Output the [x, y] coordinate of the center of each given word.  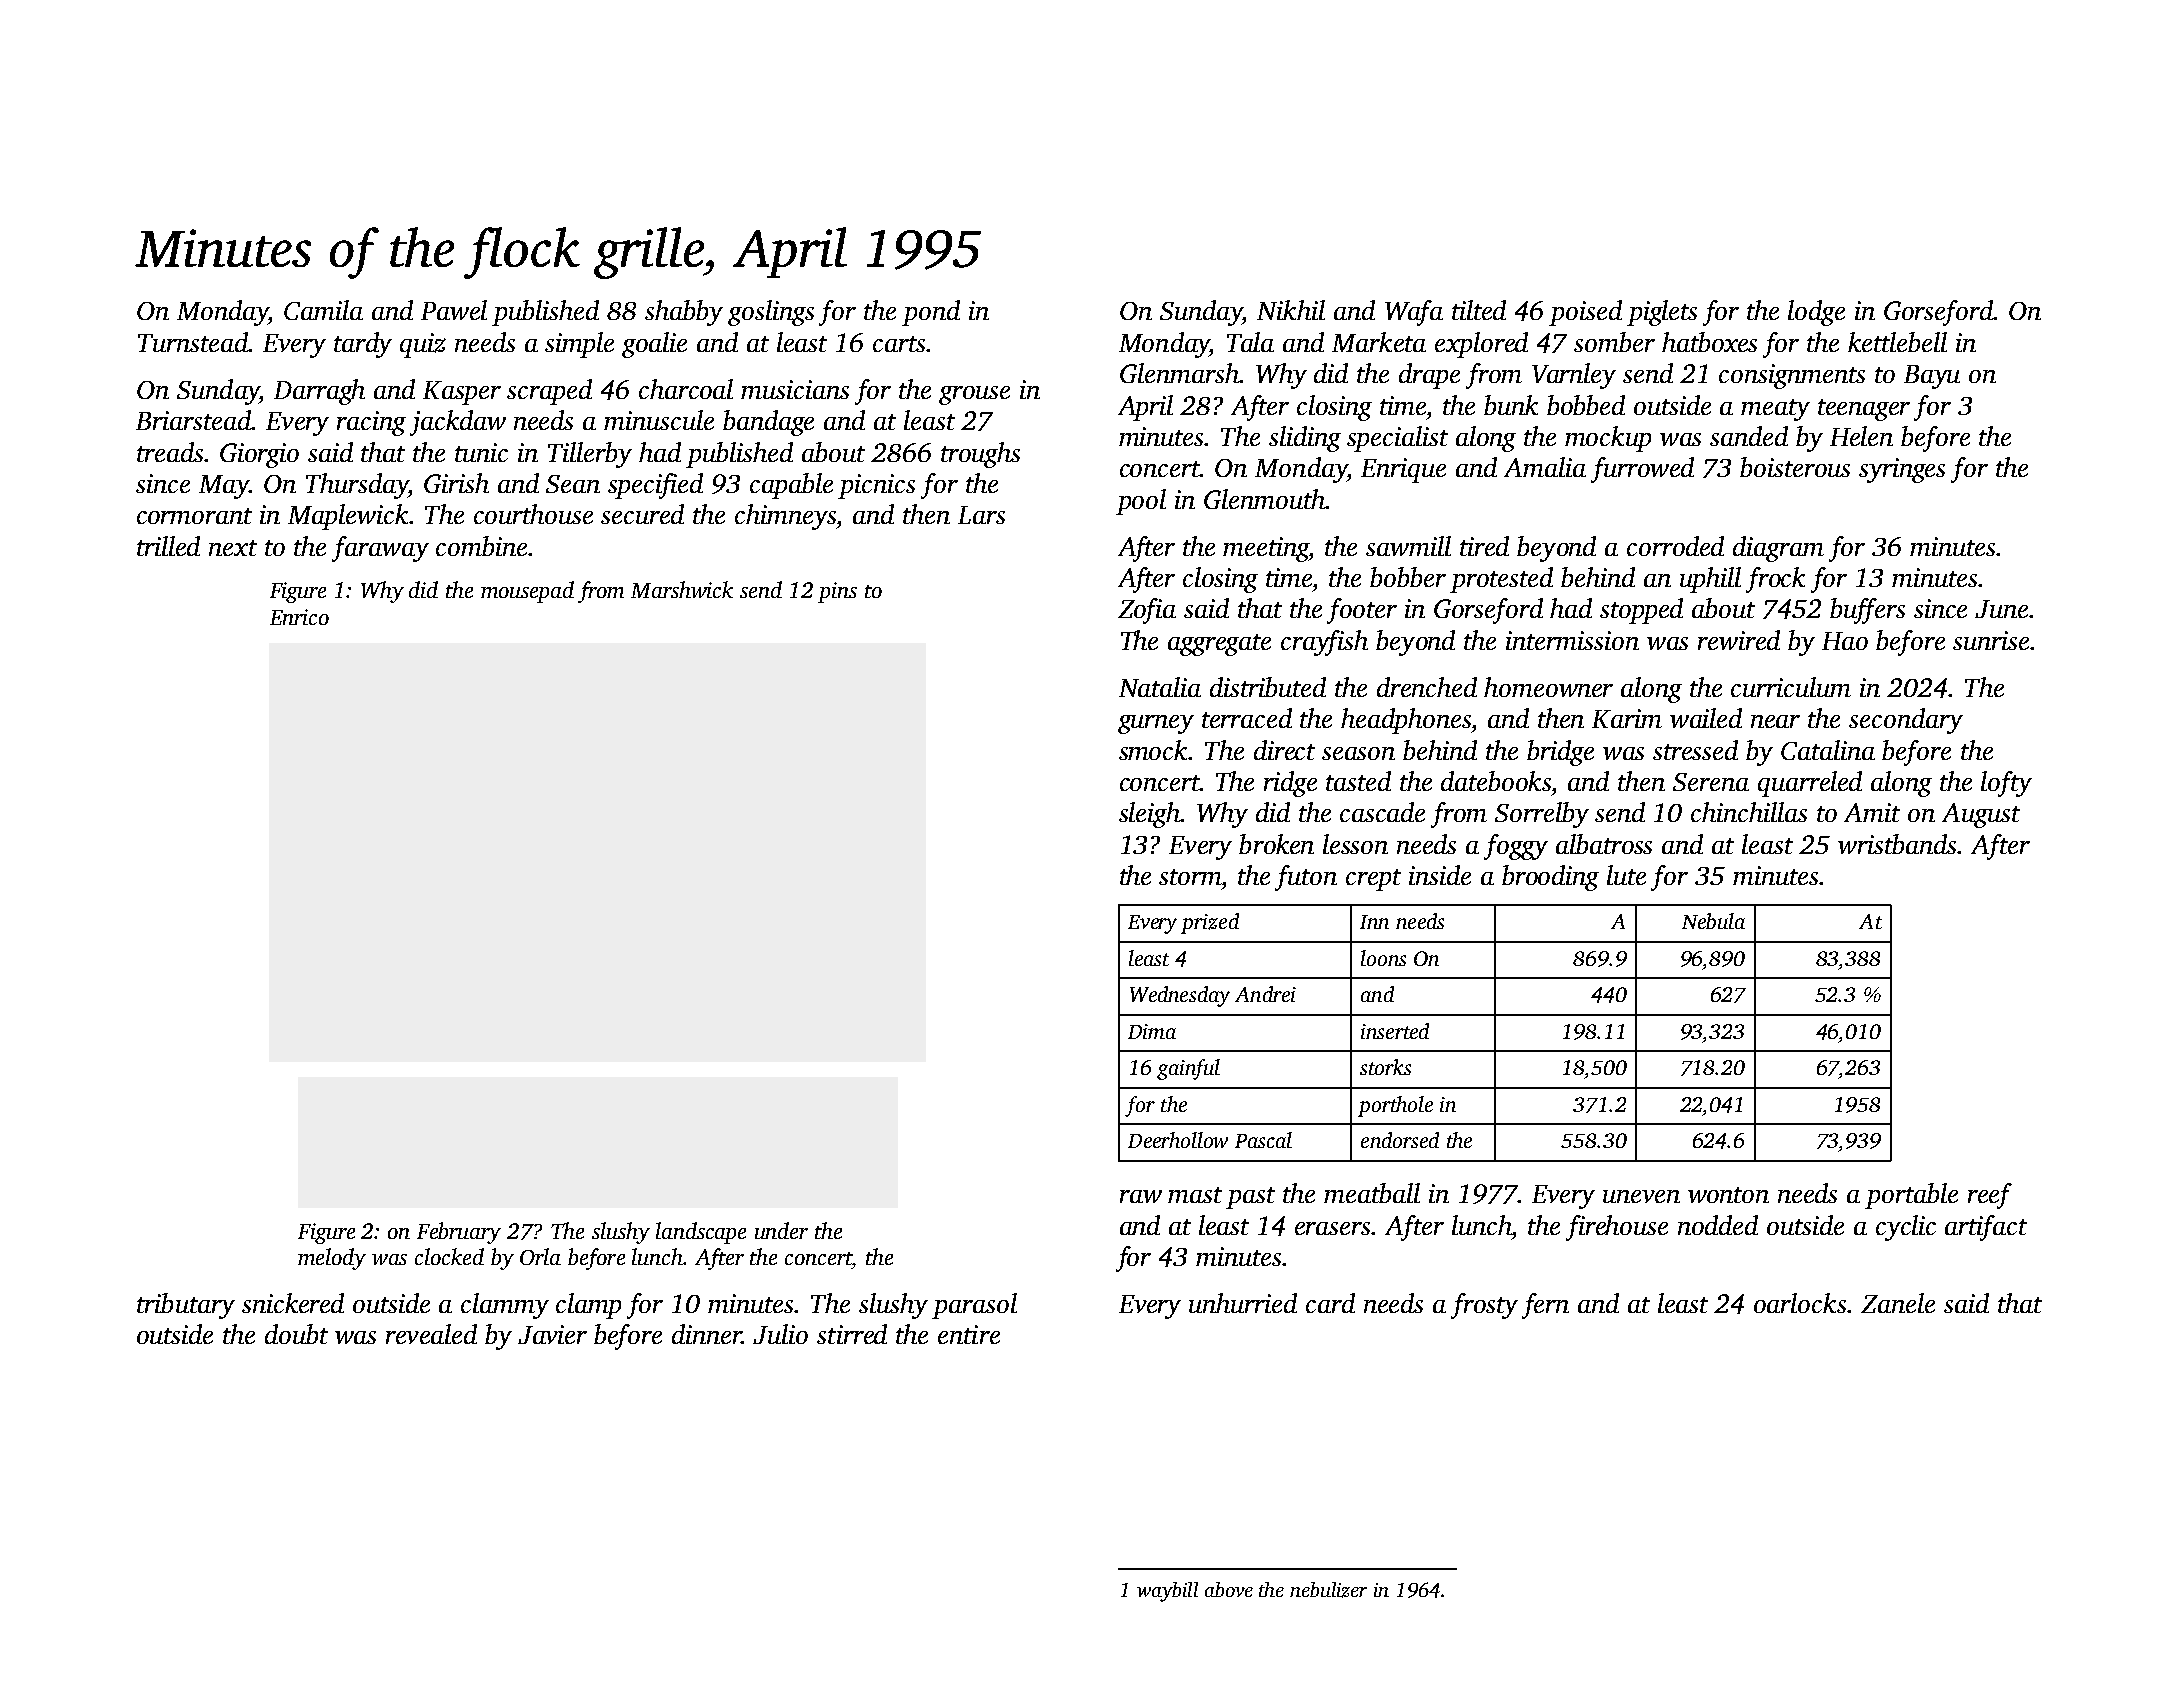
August [1981, 815]
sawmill [1408, 546]
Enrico [299, 617]
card [1330, 1303]
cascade [1382, 812]
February [459, 1233]
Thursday [357, 486]
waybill [1167, 1592]
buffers [1867, 611]
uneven [1641, 1196]
